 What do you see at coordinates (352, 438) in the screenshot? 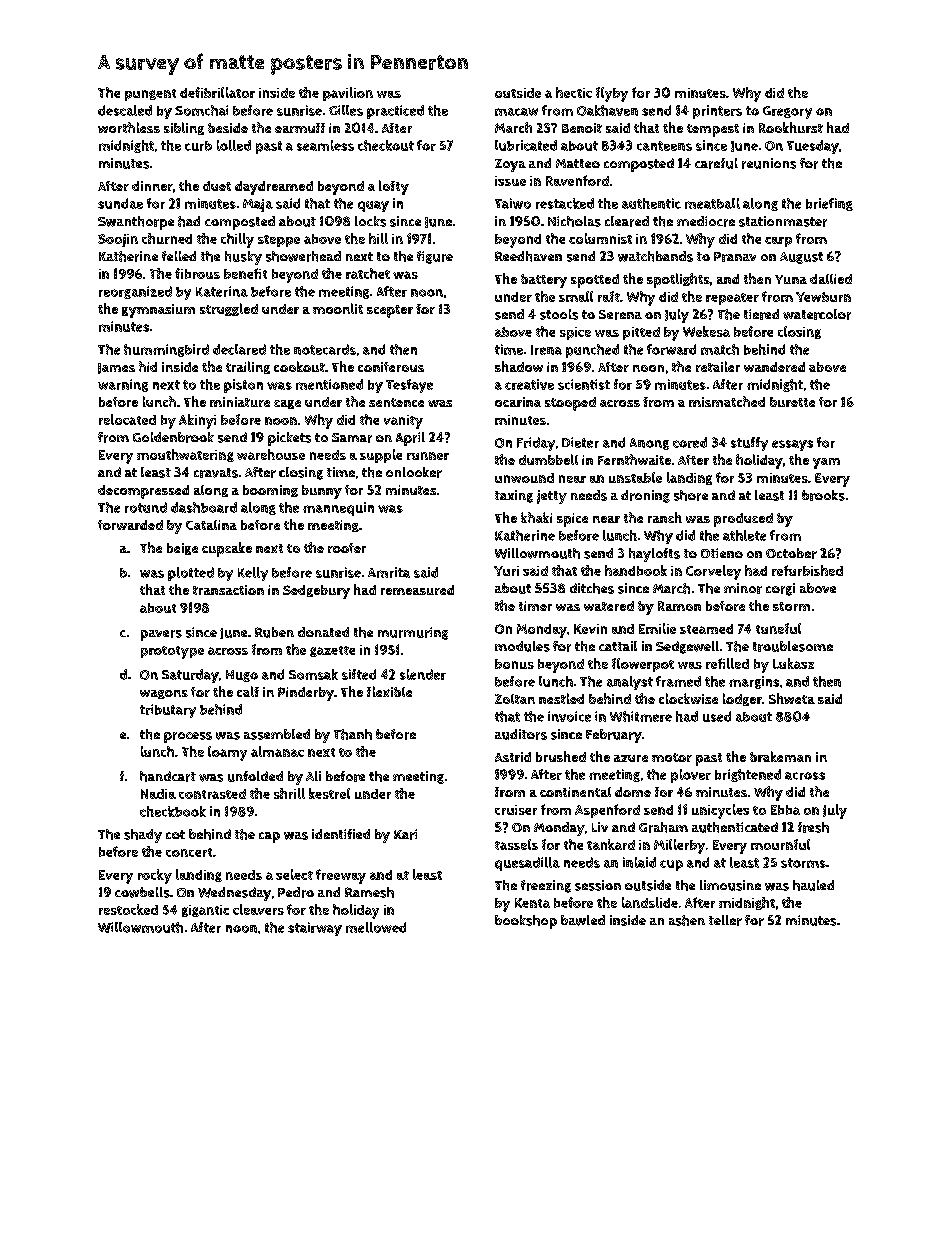
I see `Samar` at bounding box center [352, 438].
